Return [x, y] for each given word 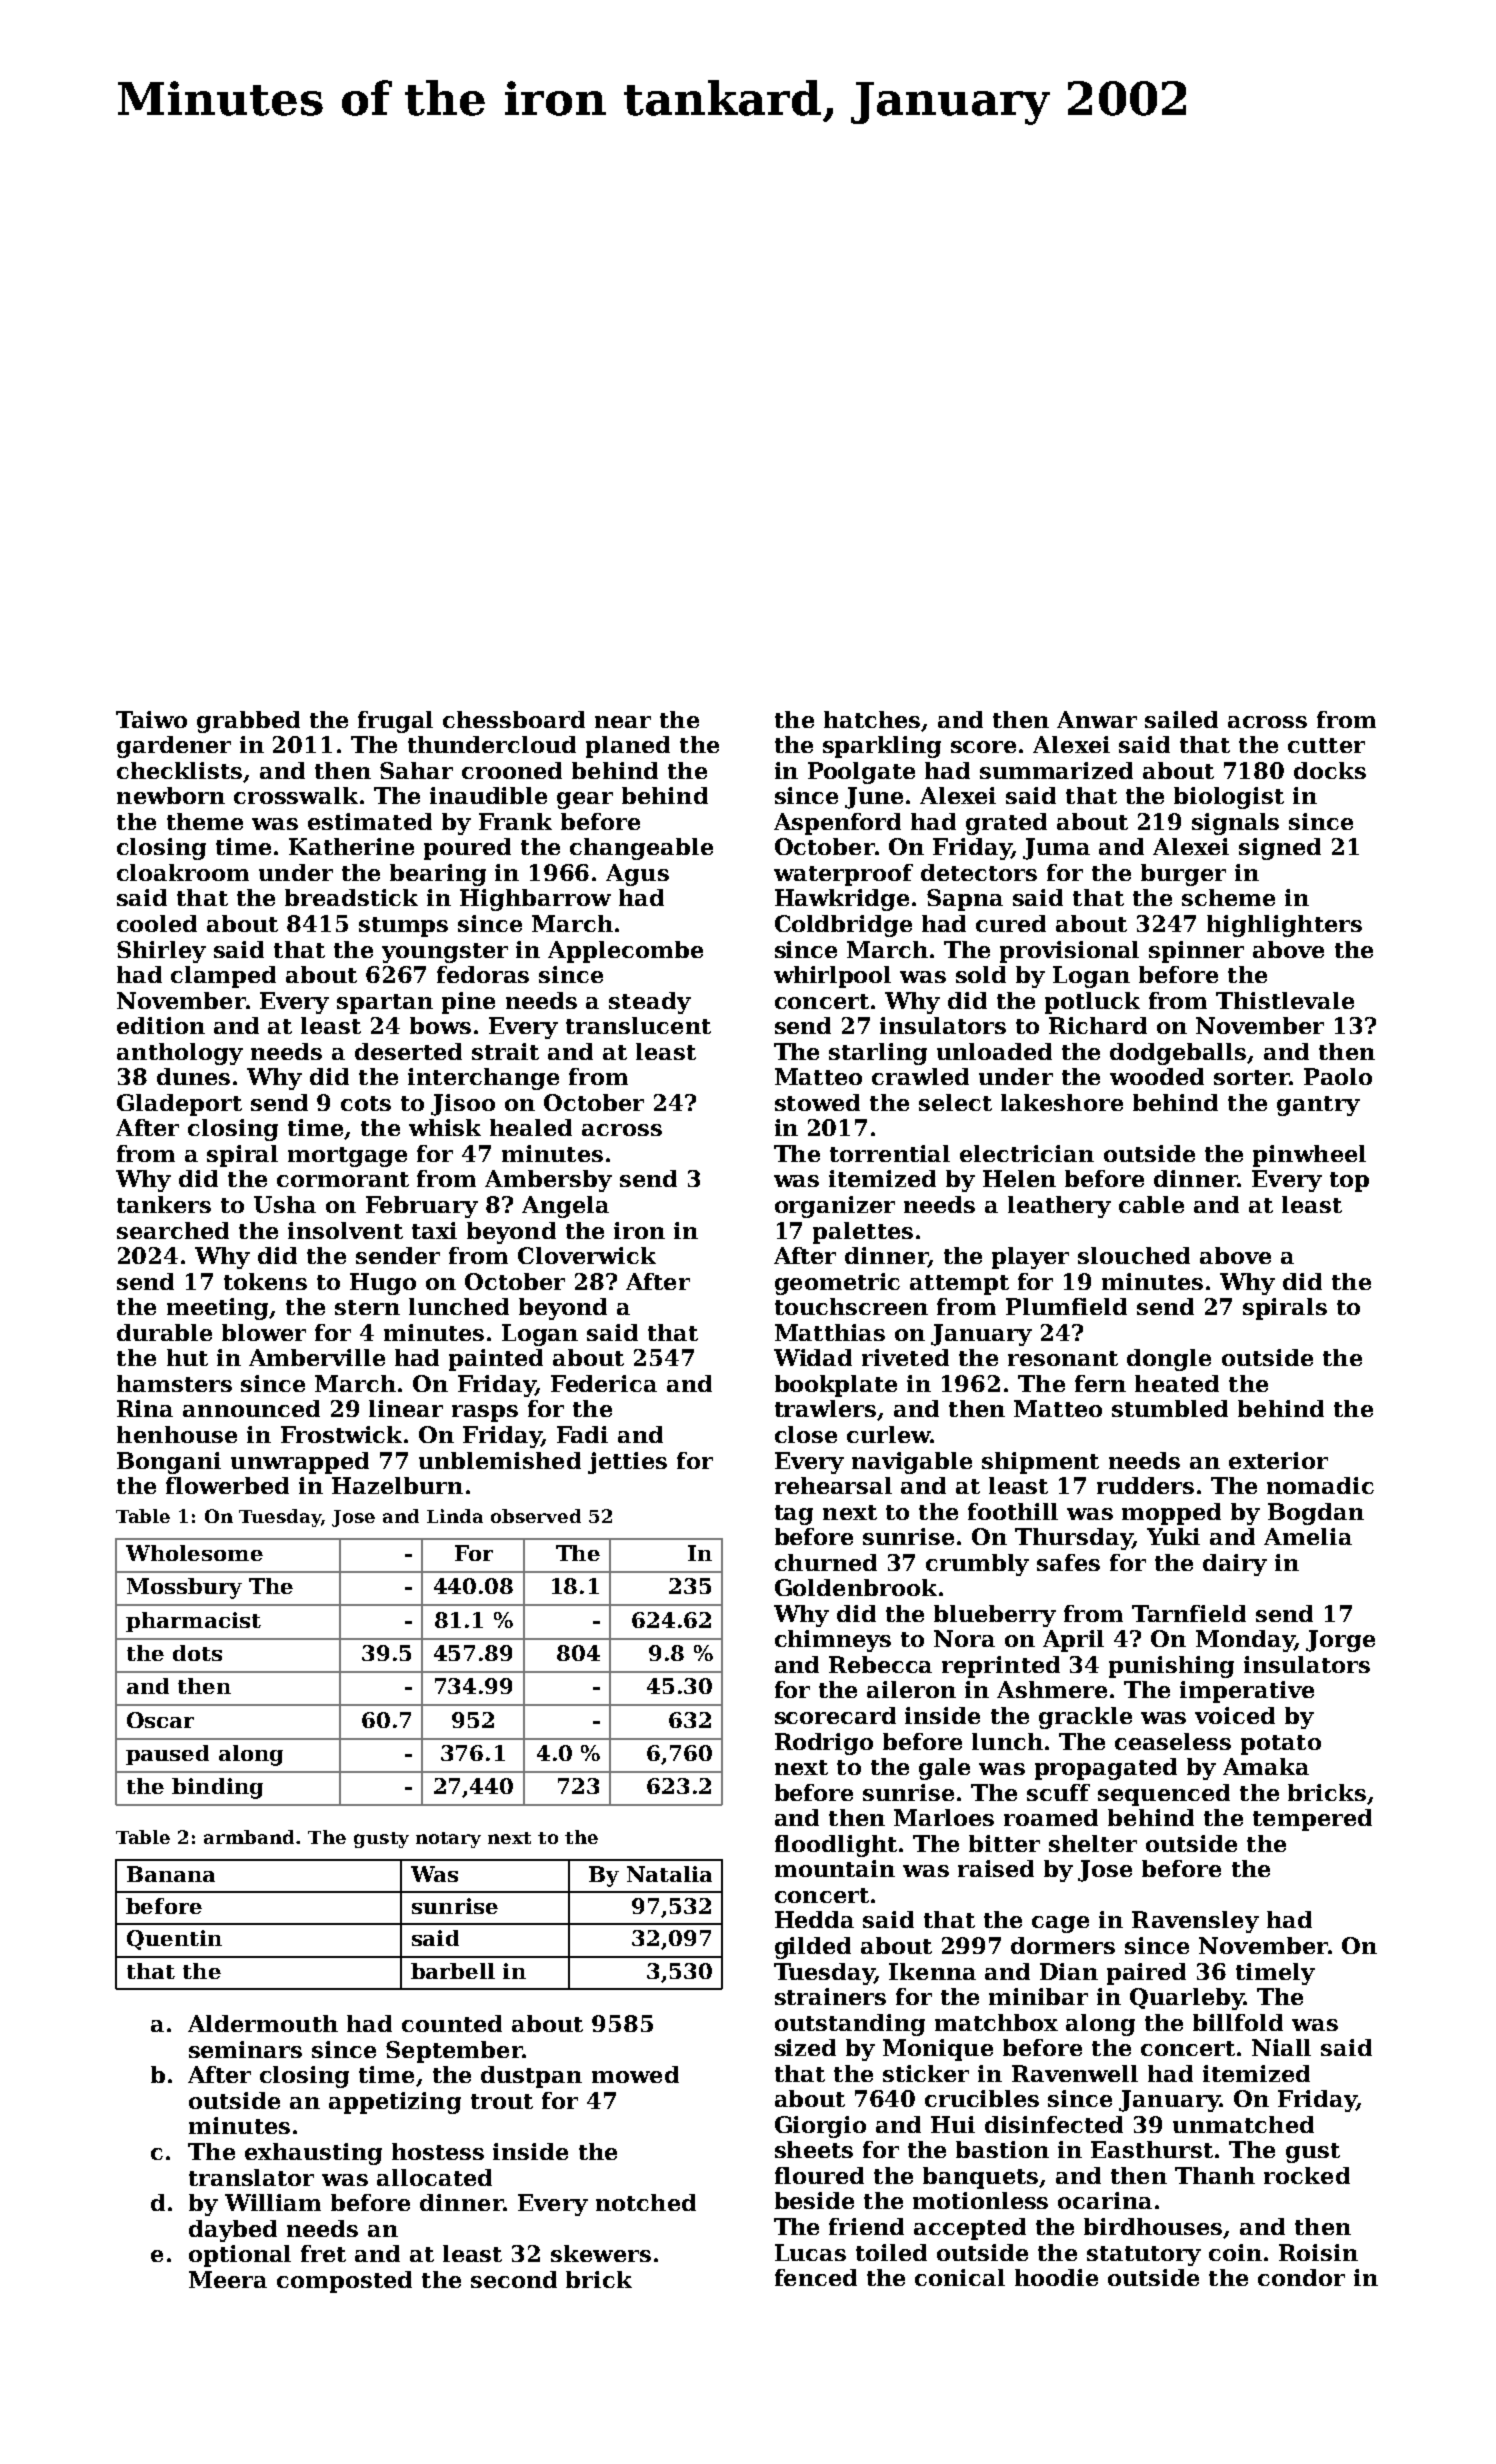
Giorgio [820, 2127]
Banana [171, 1874]
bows [440, 1025]
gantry [1318, 1106]
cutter [1326, 745]
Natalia [669, 1874]
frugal [395, 722]
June [874, 798]
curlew [888, 1434]
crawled [920, 1076]
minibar [1038, 1996]
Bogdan [1316, 1514]
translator [251, 2177]
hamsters [174, 1383]
